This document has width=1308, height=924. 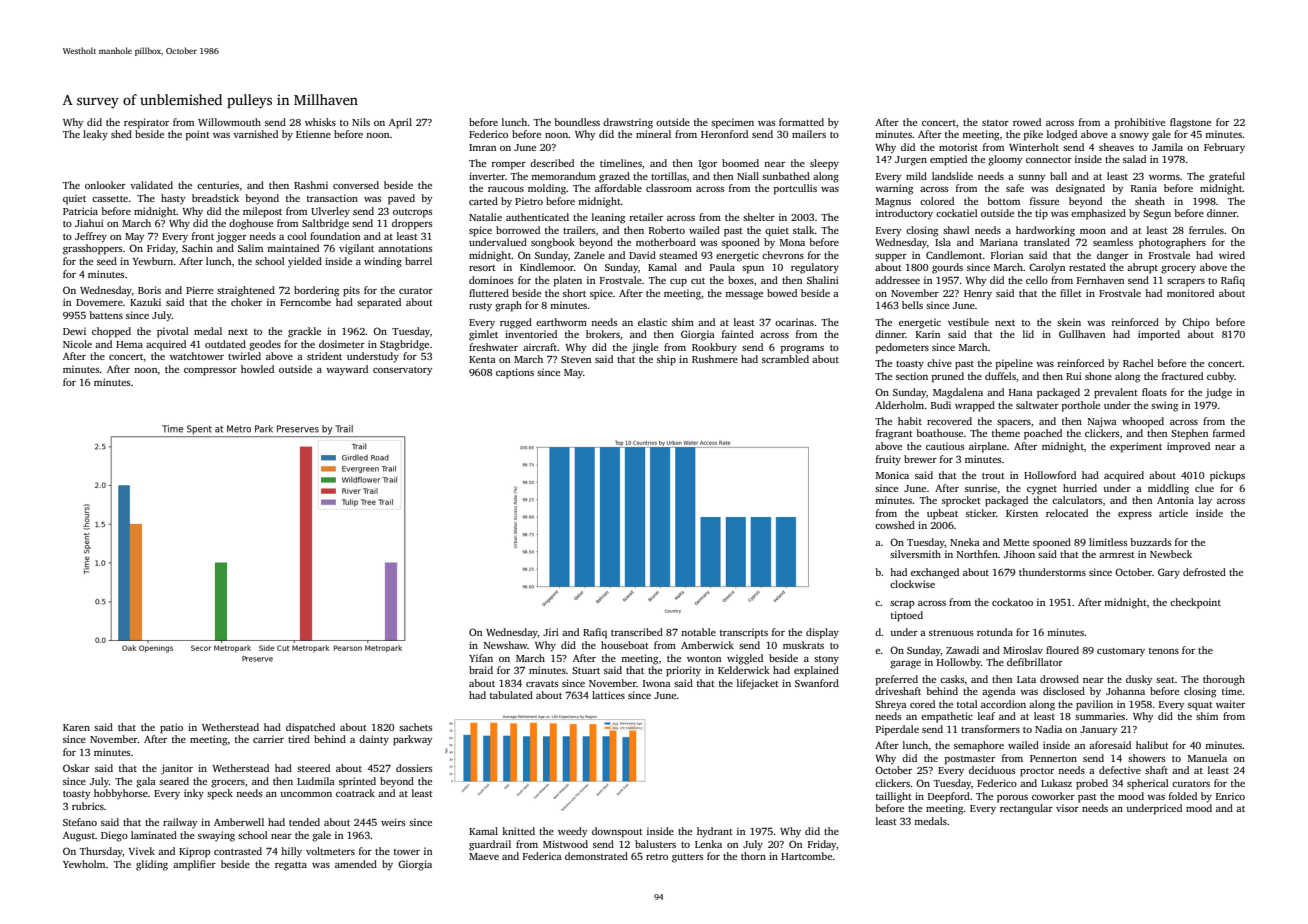 What do you see at coordinates (291, 866) in the document?
I see `regatta` at bounding box center [291, 866].
